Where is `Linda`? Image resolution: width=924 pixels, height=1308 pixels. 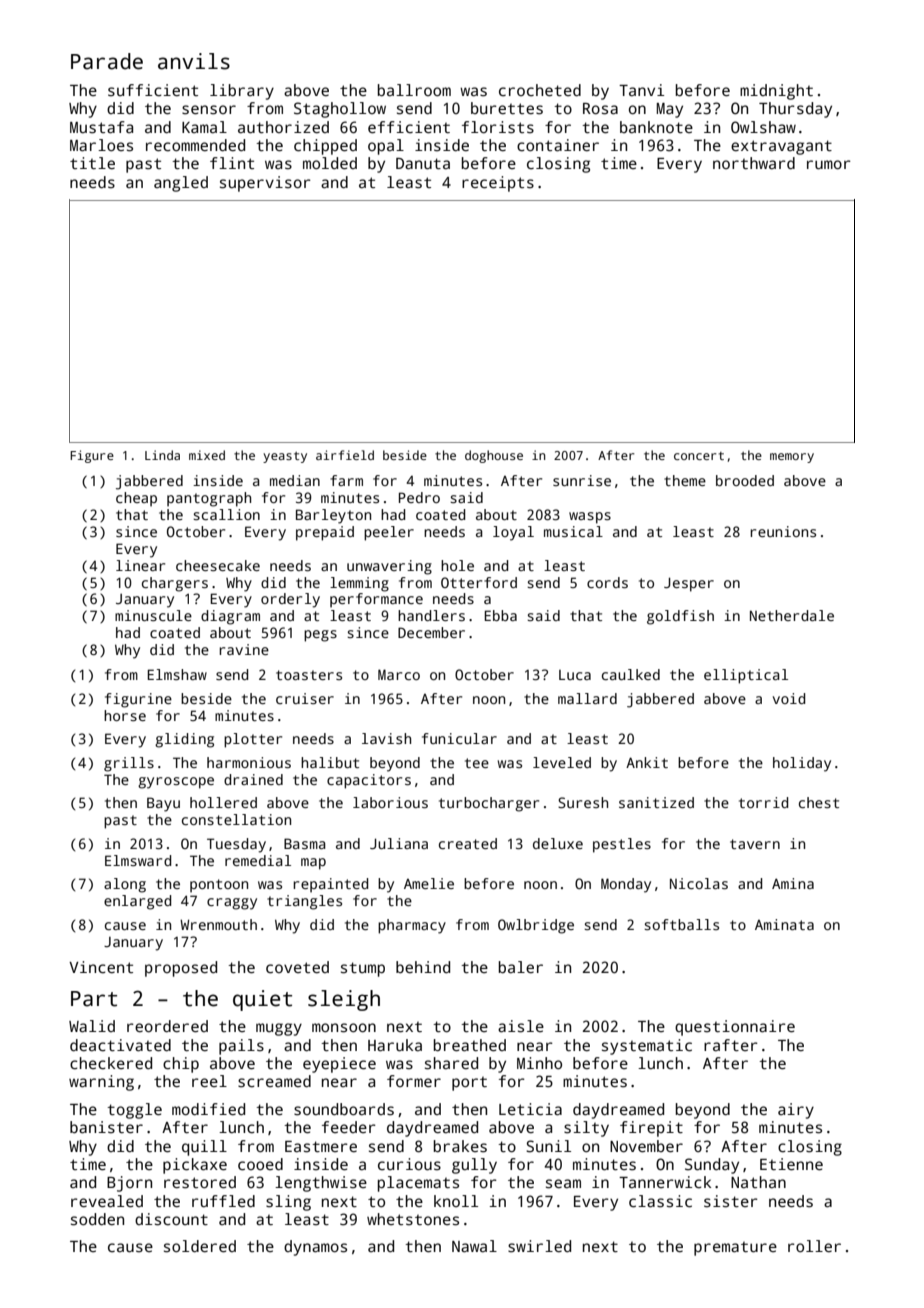
Linda is located at coordinates (162, 455).
